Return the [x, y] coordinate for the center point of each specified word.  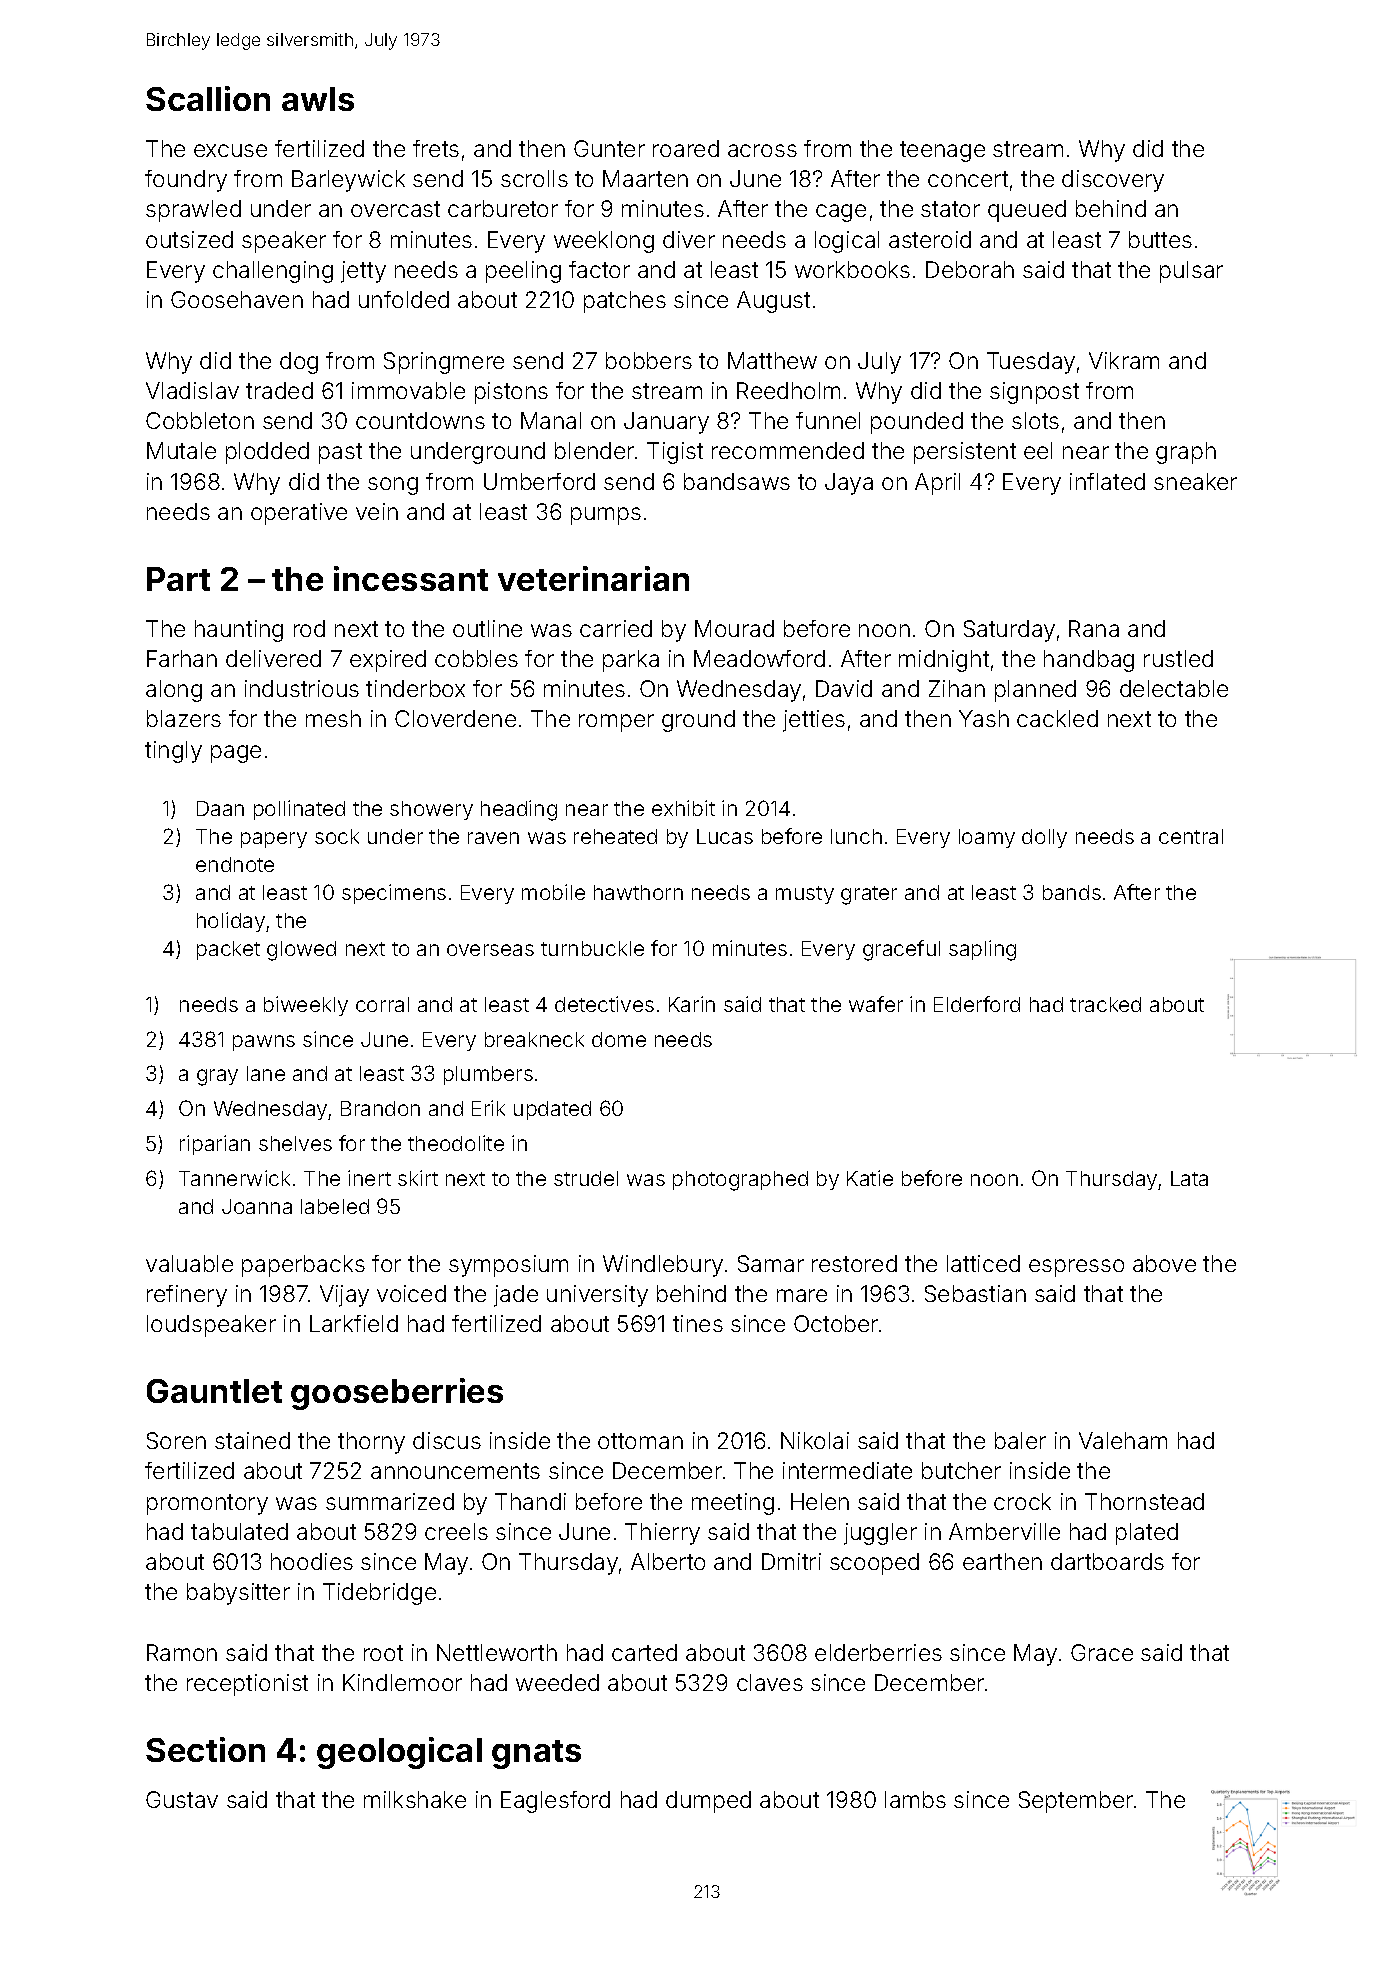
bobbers [649, 360]
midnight [944, 661]
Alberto [668, 1561]
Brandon [380, 1108]
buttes [1160, 239]
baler [1020, 1440]
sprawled [193, 211]
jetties [814, 721]
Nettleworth [497, 1652]
